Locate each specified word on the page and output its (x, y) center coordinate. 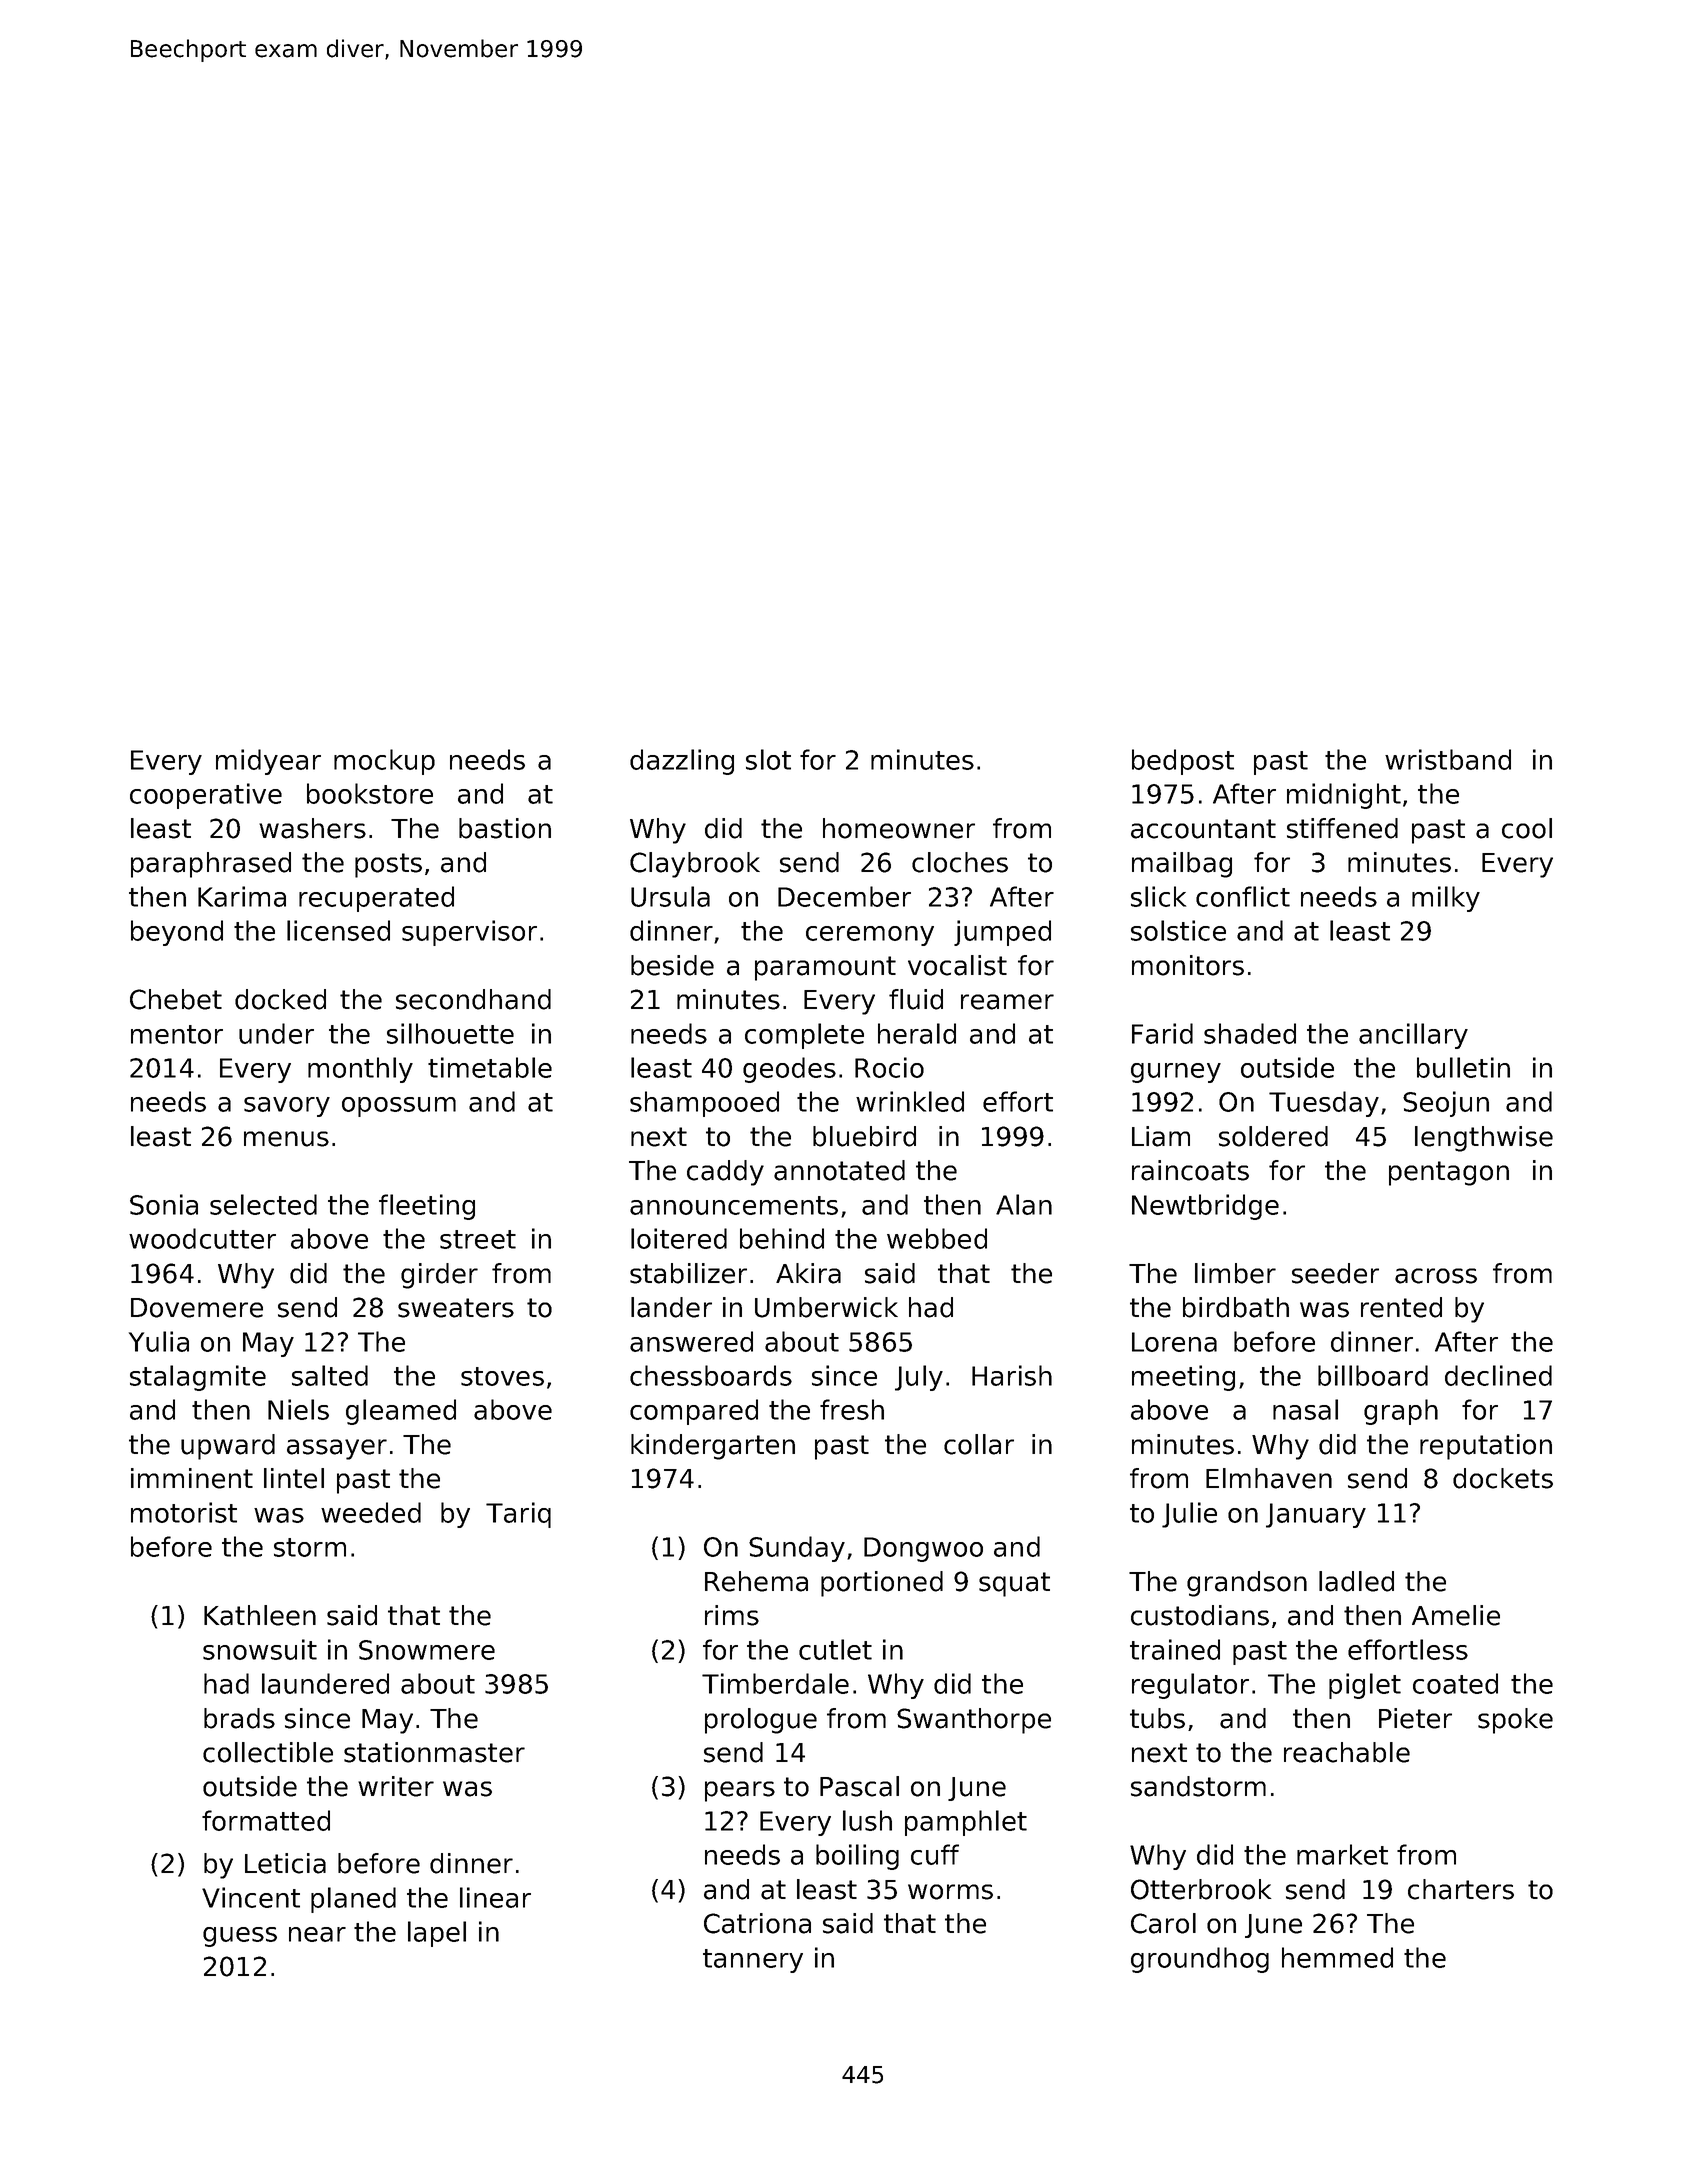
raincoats (1190, 1170)
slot (768, 759)
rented (1401, 1307)
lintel (294, 1478)
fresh (852, 1409)
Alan (1024, 1204)
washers (312, 828)
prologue (761, 1721)
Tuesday (1324, 1104)
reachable (1347, 1752)
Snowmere (427, 1650)
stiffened (1342, 828)
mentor (177, 1034)
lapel (437, 1934)
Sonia (164, 1204)
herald (917, 1033)
